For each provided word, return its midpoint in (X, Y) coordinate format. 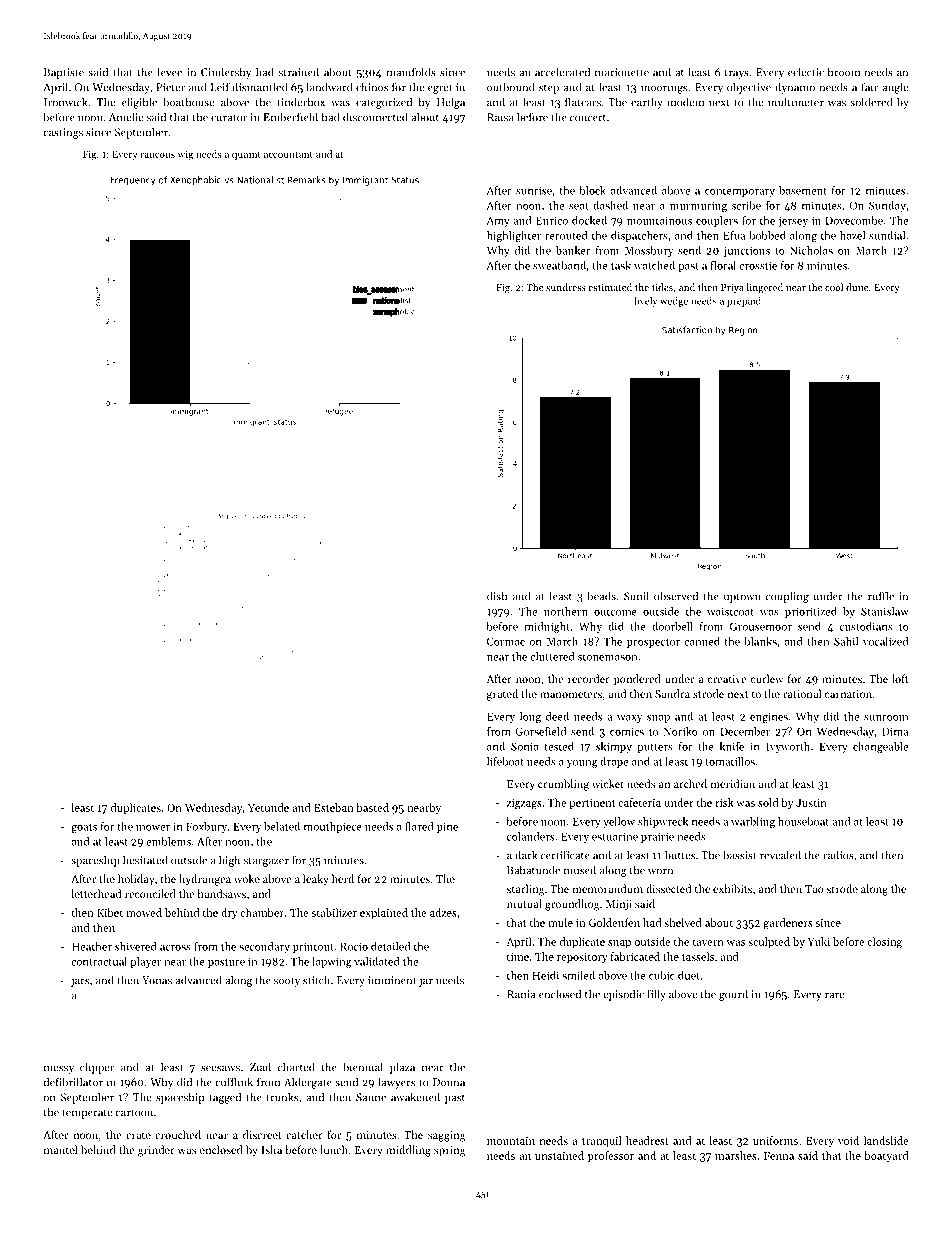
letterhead (96, 893)
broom (844, 72)
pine (447, 827)
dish (497, 596)
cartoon (134, 1113)
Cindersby (226, 73)
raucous (157, 155)
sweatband (559, 265)
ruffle (881, 596)
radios (838, 855)
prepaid (744, 302)
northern (566, 611)
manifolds (411, 72)
